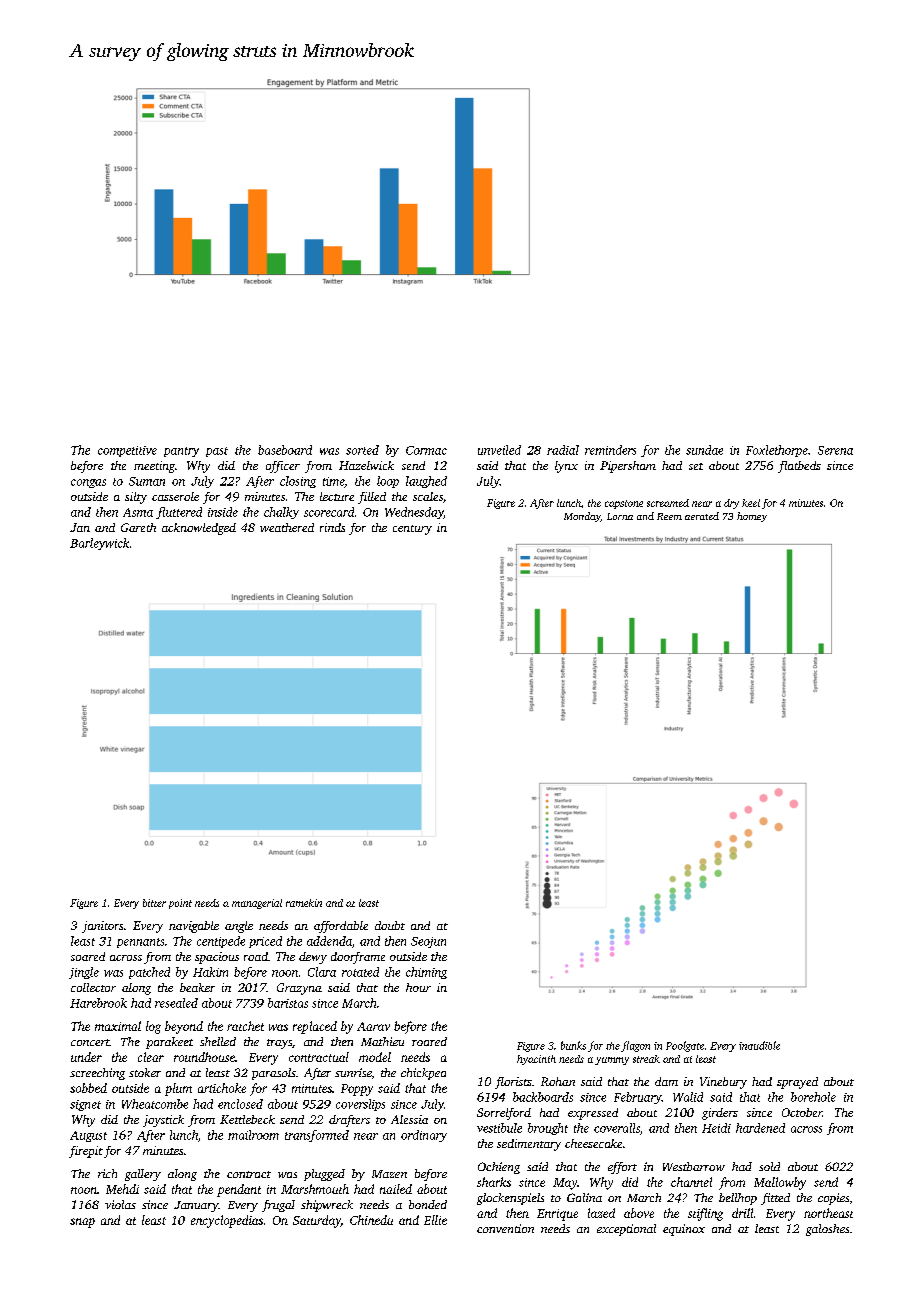 Image resolution: width=924 pixels, height=1308 pixels. Describe the element at coordinates (499, 450) in the screenshot. I see `unveiled` at that location.
